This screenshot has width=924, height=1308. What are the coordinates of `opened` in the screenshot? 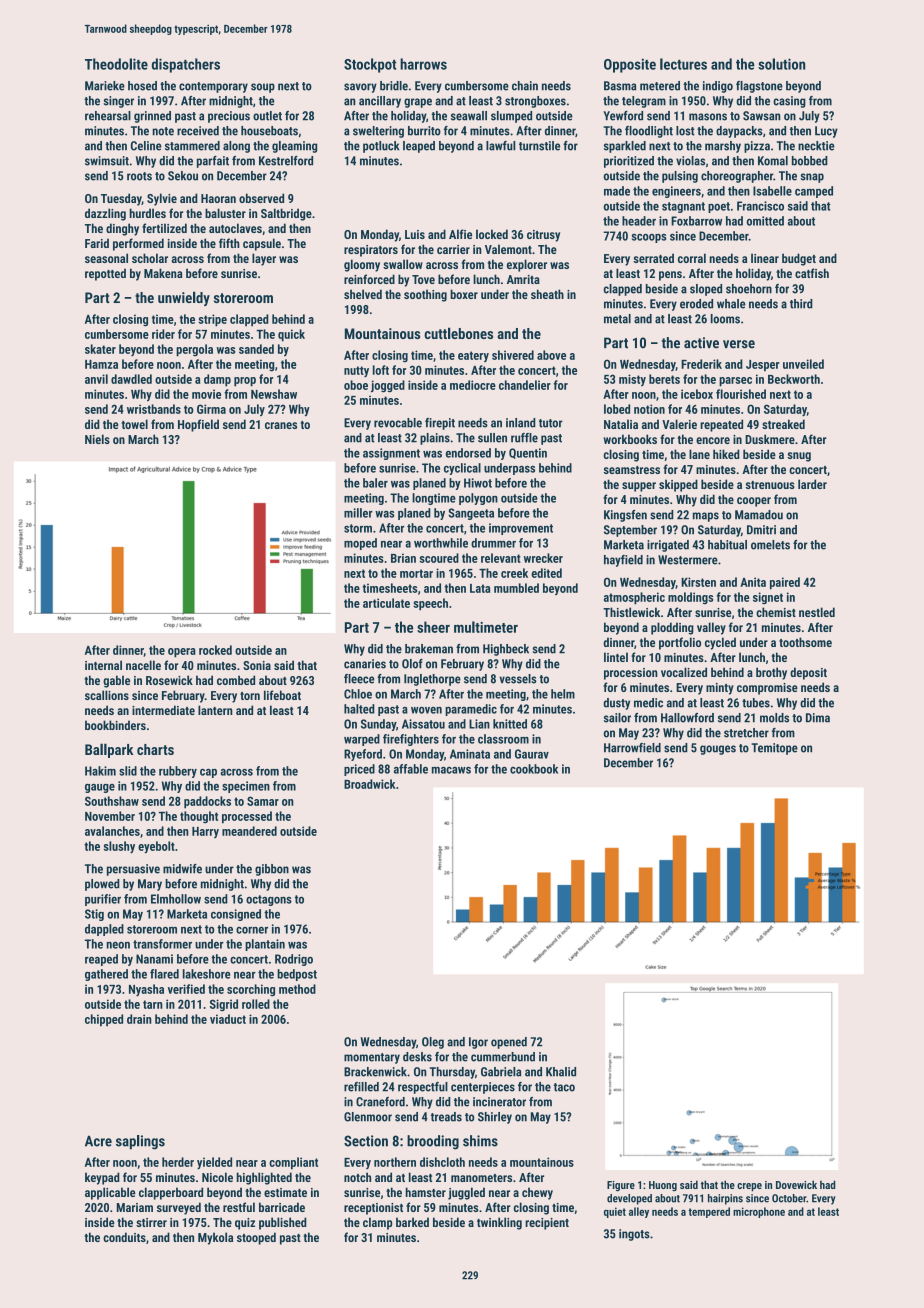 It's located at (509, 1043).
